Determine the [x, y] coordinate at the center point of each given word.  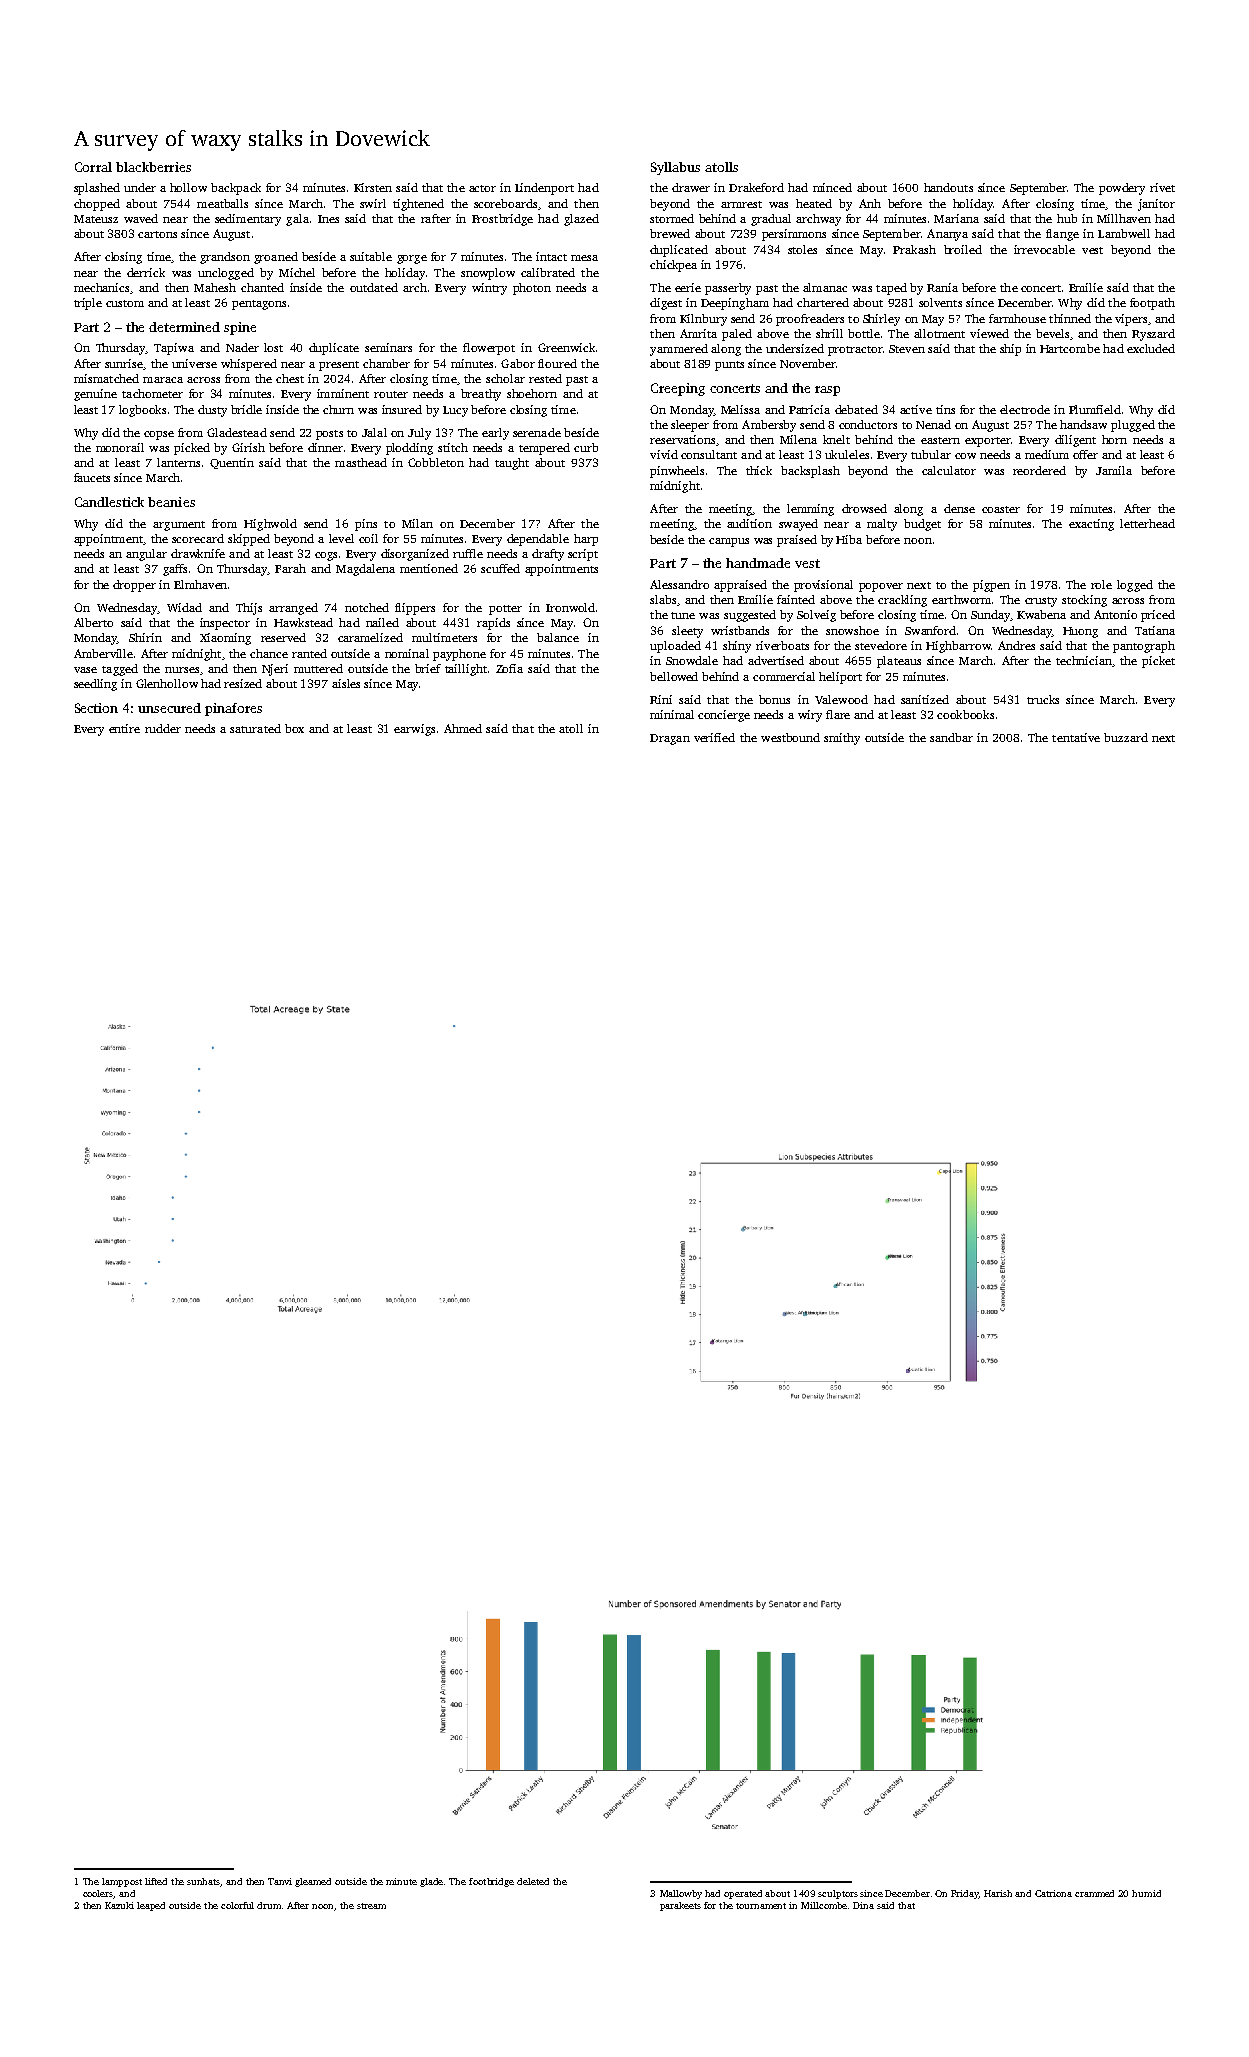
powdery [1122, 189]
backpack [236, 189]
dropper [134, 586]
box [294, 728]
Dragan [670, 739]
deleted [533, 1881]
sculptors [838, 1894]
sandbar [951, 737]
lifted [156, 1881]
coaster [1001, 509]
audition [749, 523]
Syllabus [675, 168]
